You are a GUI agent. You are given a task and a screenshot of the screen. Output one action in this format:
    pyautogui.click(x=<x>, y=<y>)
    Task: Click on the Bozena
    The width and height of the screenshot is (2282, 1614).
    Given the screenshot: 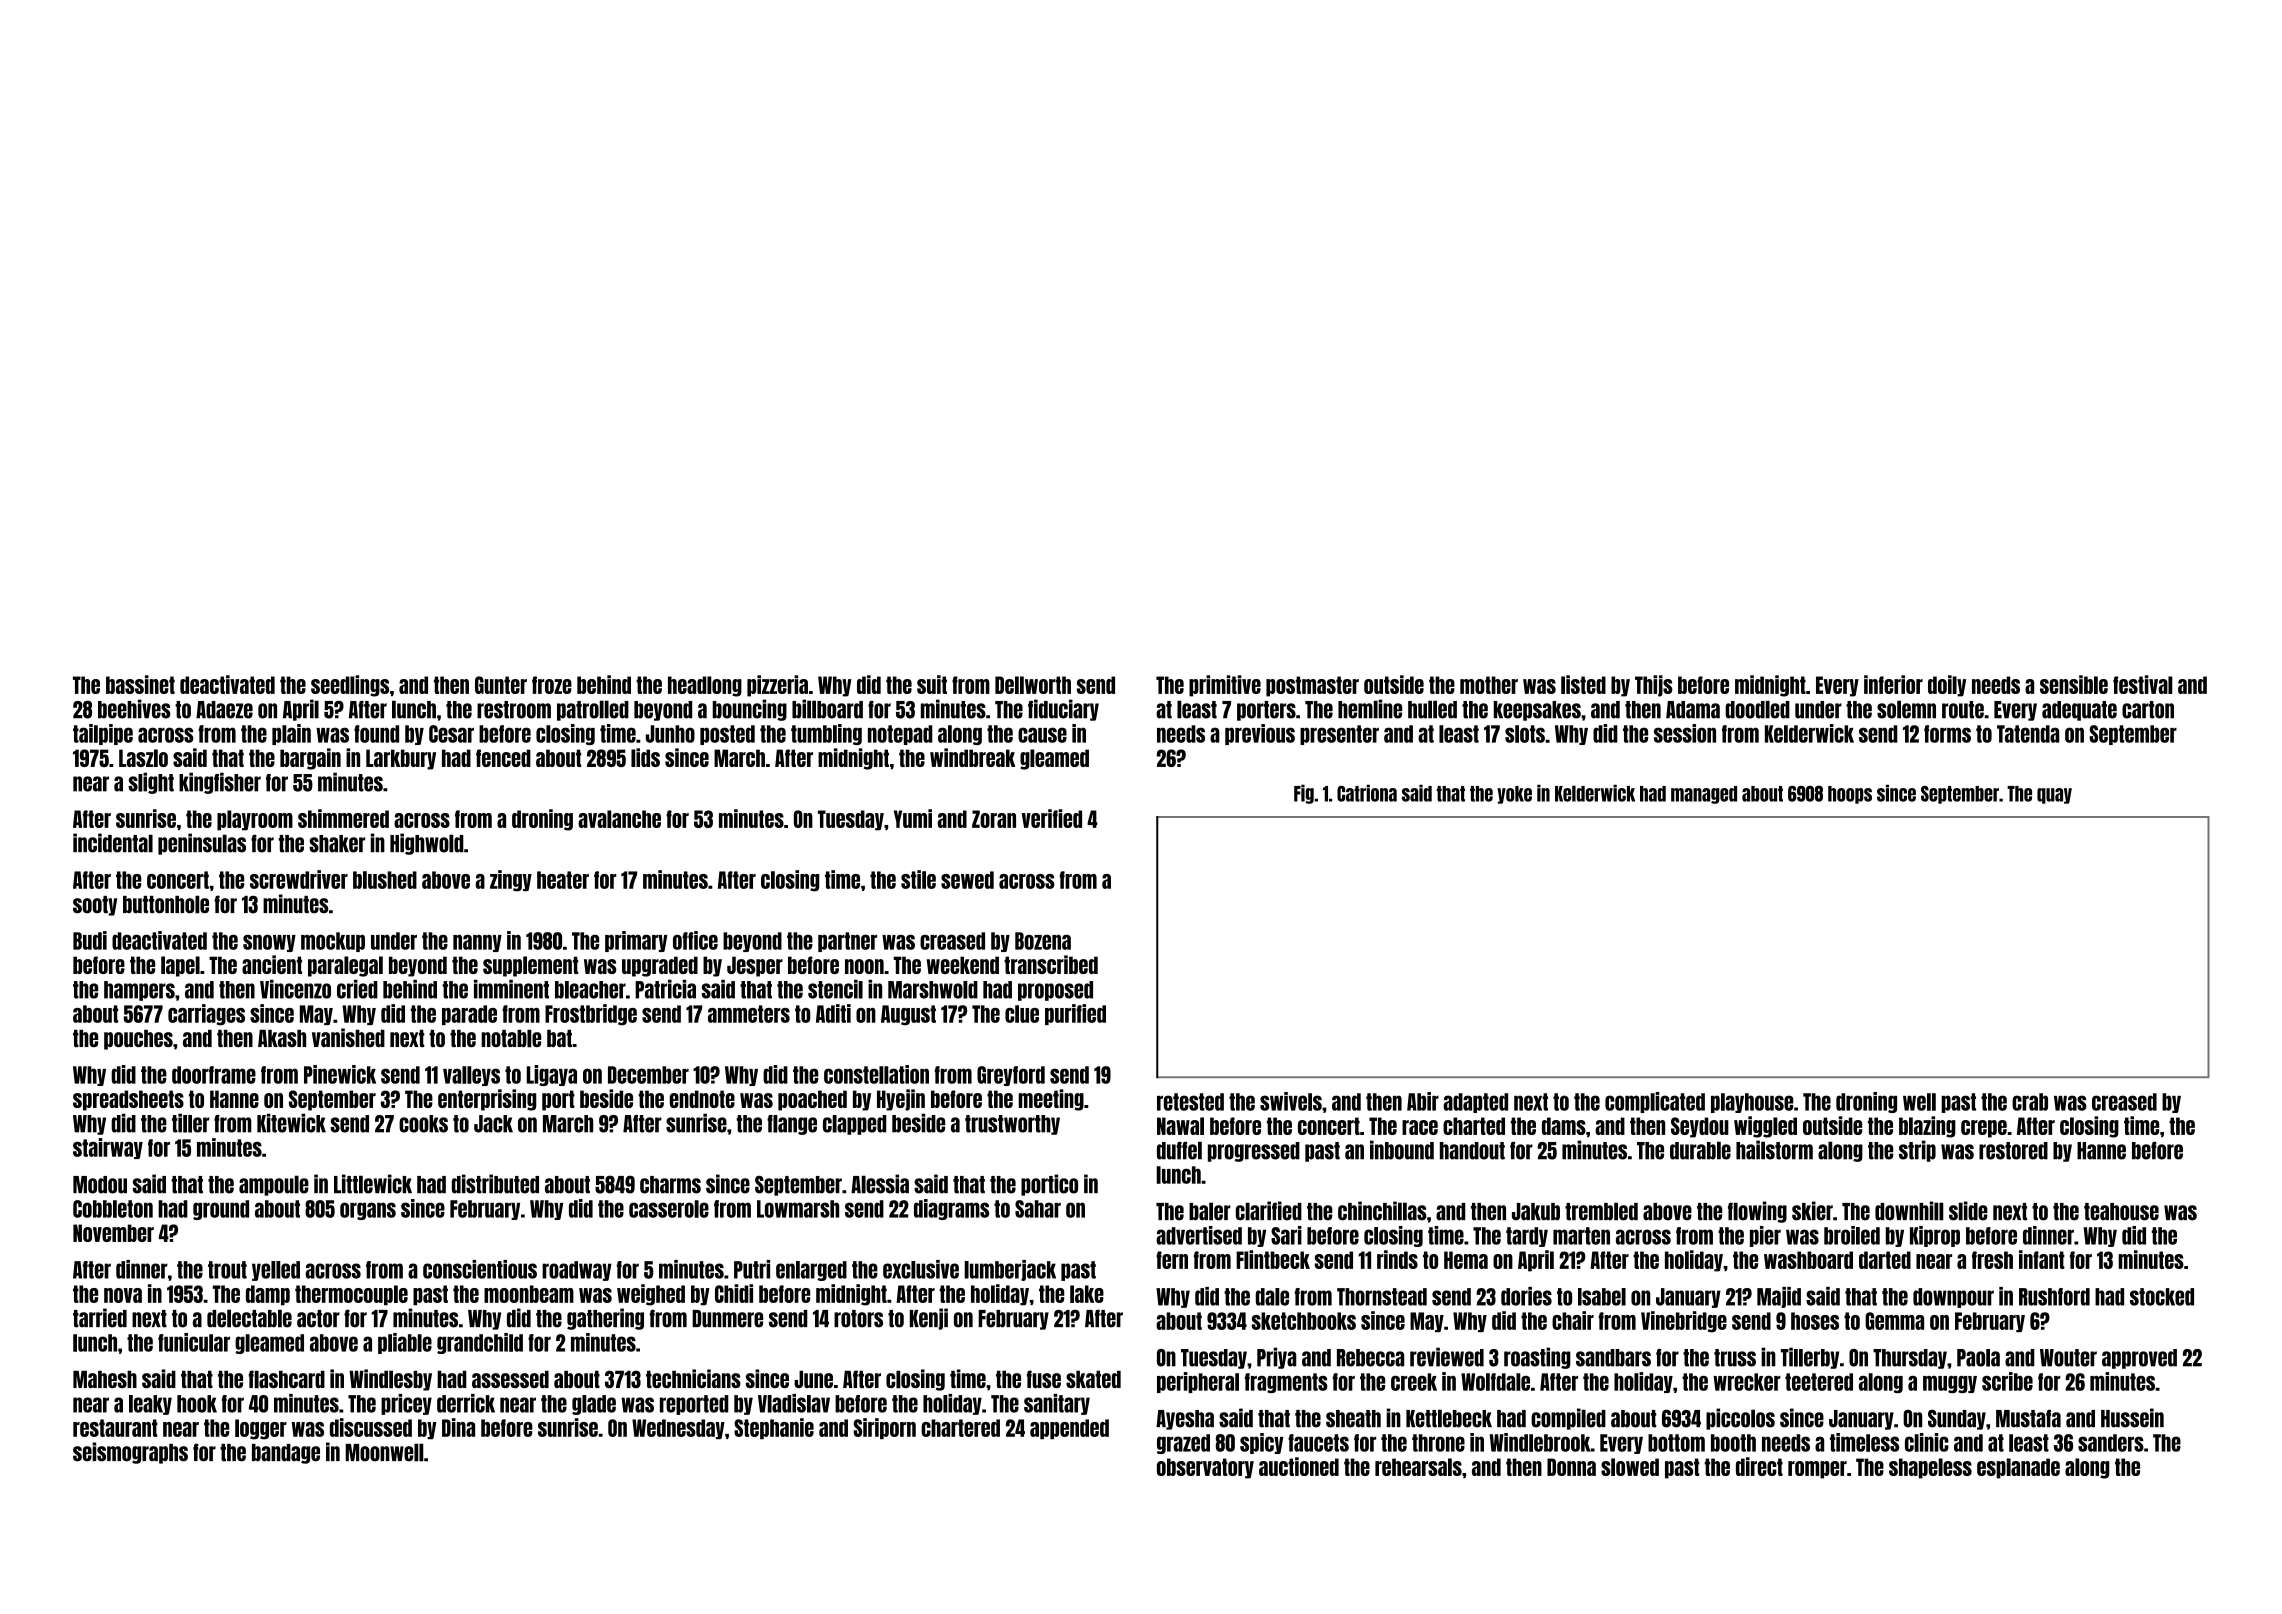 What is the action you would take?
    pyautogui.click(x=1043, y=941)
